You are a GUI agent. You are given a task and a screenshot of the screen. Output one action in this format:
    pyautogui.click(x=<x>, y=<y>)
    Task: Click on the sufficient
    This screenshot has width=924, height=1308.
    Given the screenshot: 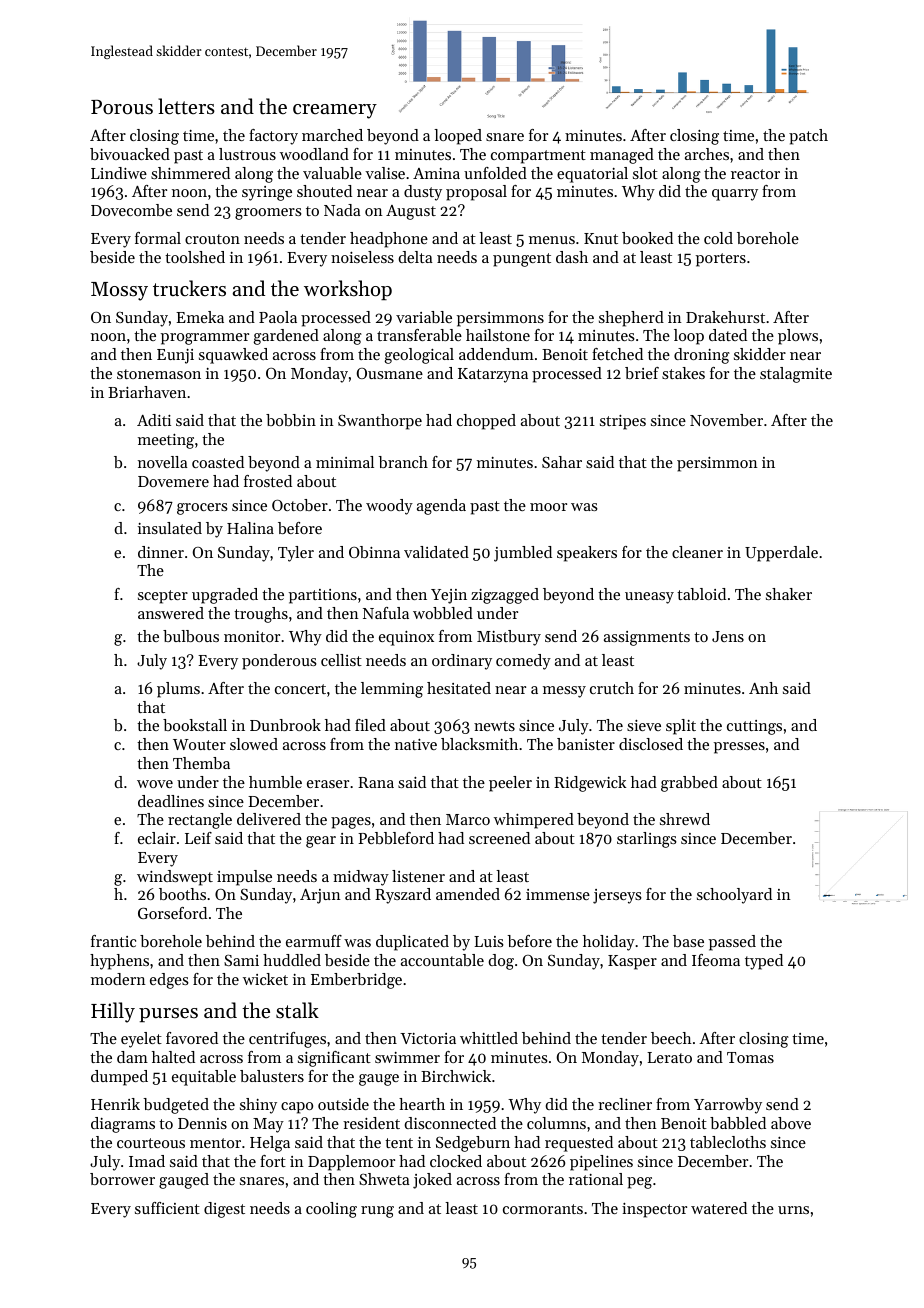 What is the action you would take?
    pyautogui.click(x=167, y=1208)
